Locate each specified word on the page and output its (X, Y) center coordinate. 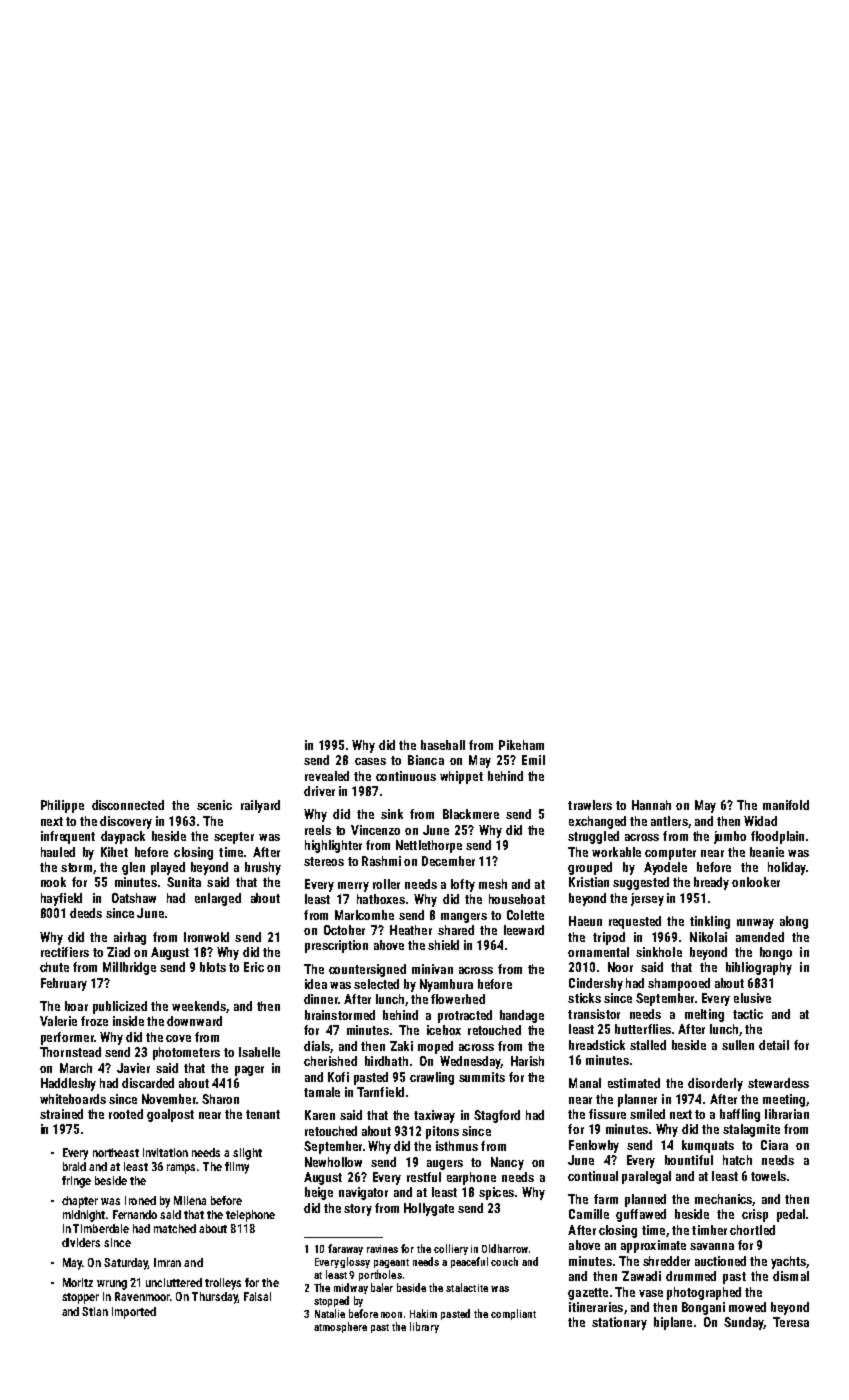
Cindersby (596, 984)
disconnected (128, 805)
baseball (443, 745)
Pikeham (521, 745)
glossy (355, 1262)
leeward (524, 930)
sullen (738, 1045)
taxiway (434, 1116)
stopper (80, 1298)
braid (74, 1166)
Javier (133, 1068)
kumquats (708, 1146)
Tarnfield (380, 1092)
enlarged (218, 899)
